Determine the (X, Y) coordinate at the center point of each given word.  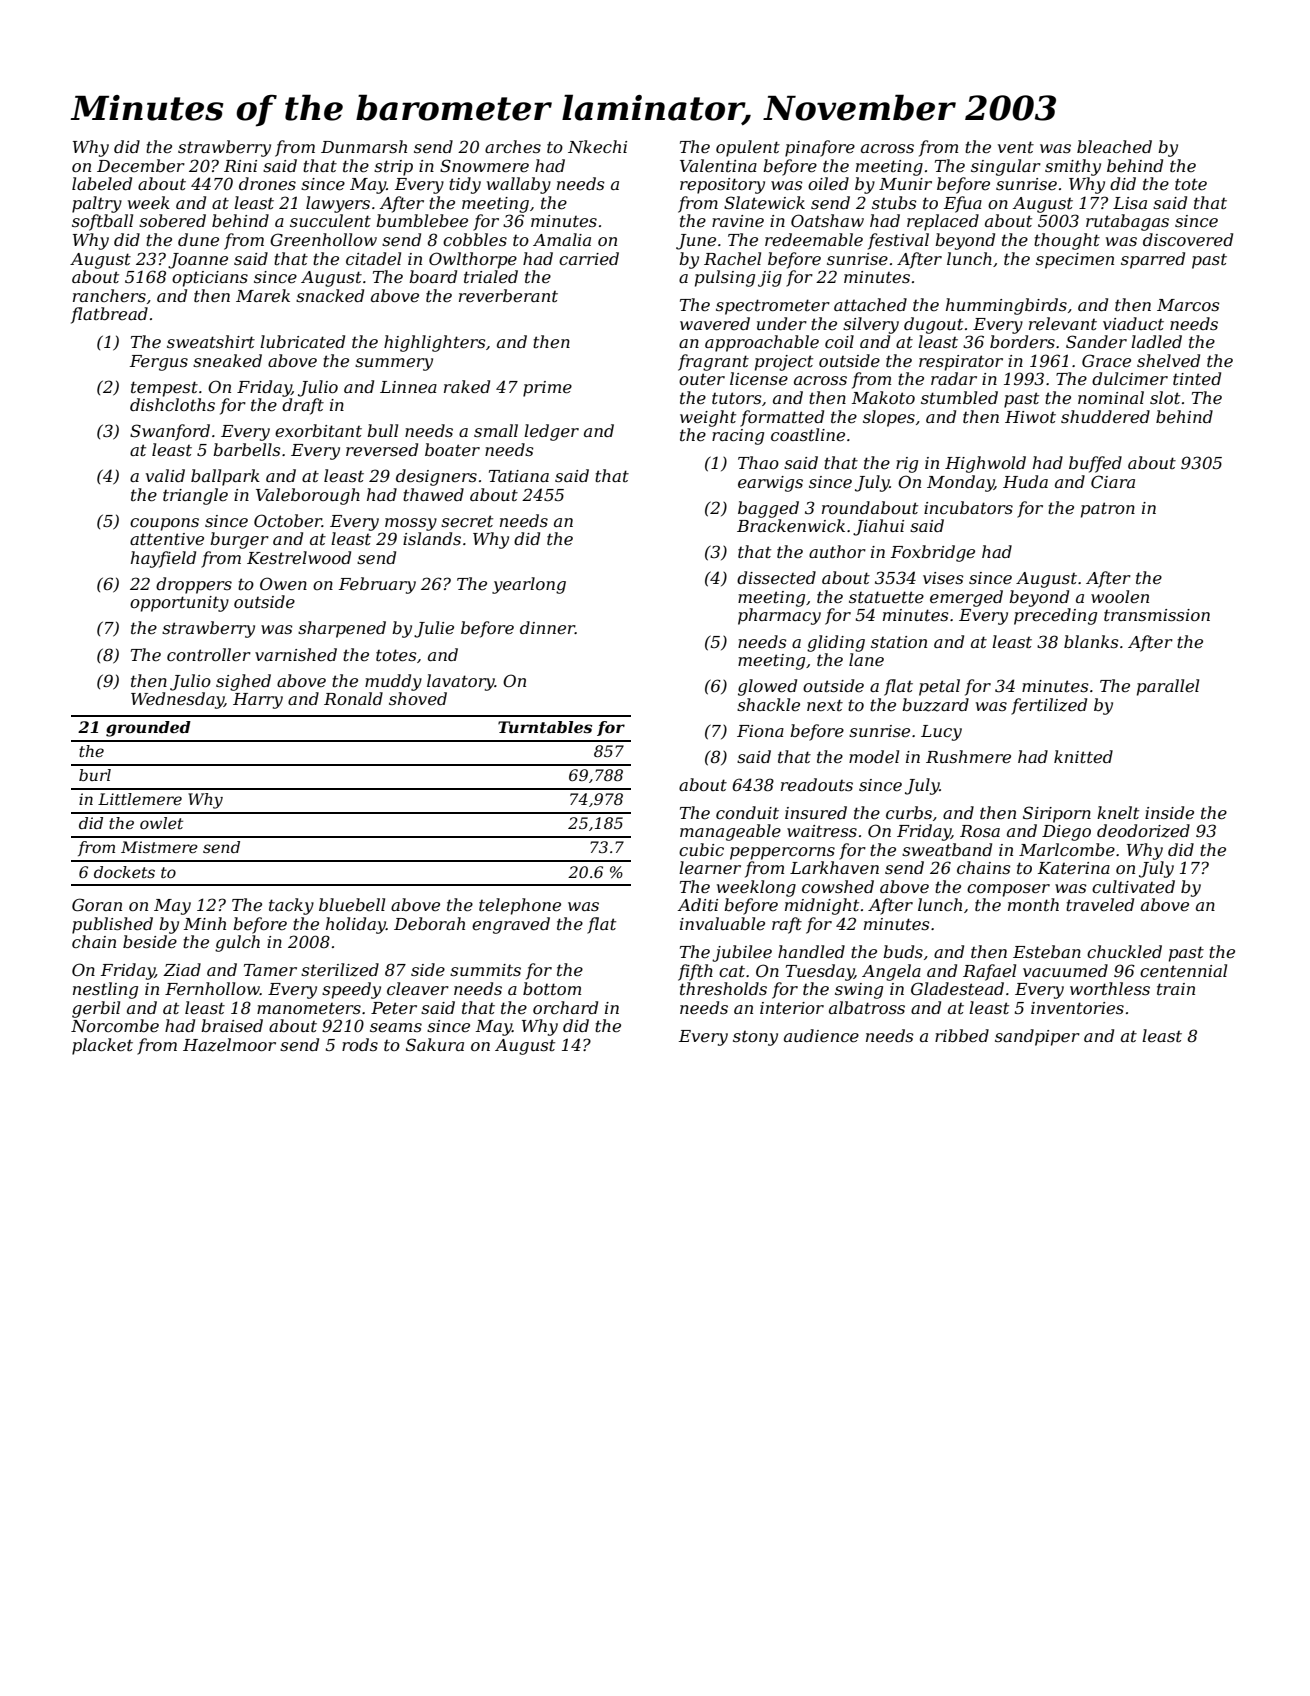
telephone (520, 906)
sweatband (947, 849)
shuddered (1105, 416)
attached (870, 304)
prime (547, 389)
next (825, 705)
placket (102, 1046)
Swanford (170, 432)
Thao (758, 462)
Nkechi (597, 146)
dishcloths (172, 404)
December (141, 165)
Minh (205, 923)
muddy (393, 682)
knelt (1118, 812)
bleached (1114, 146)
